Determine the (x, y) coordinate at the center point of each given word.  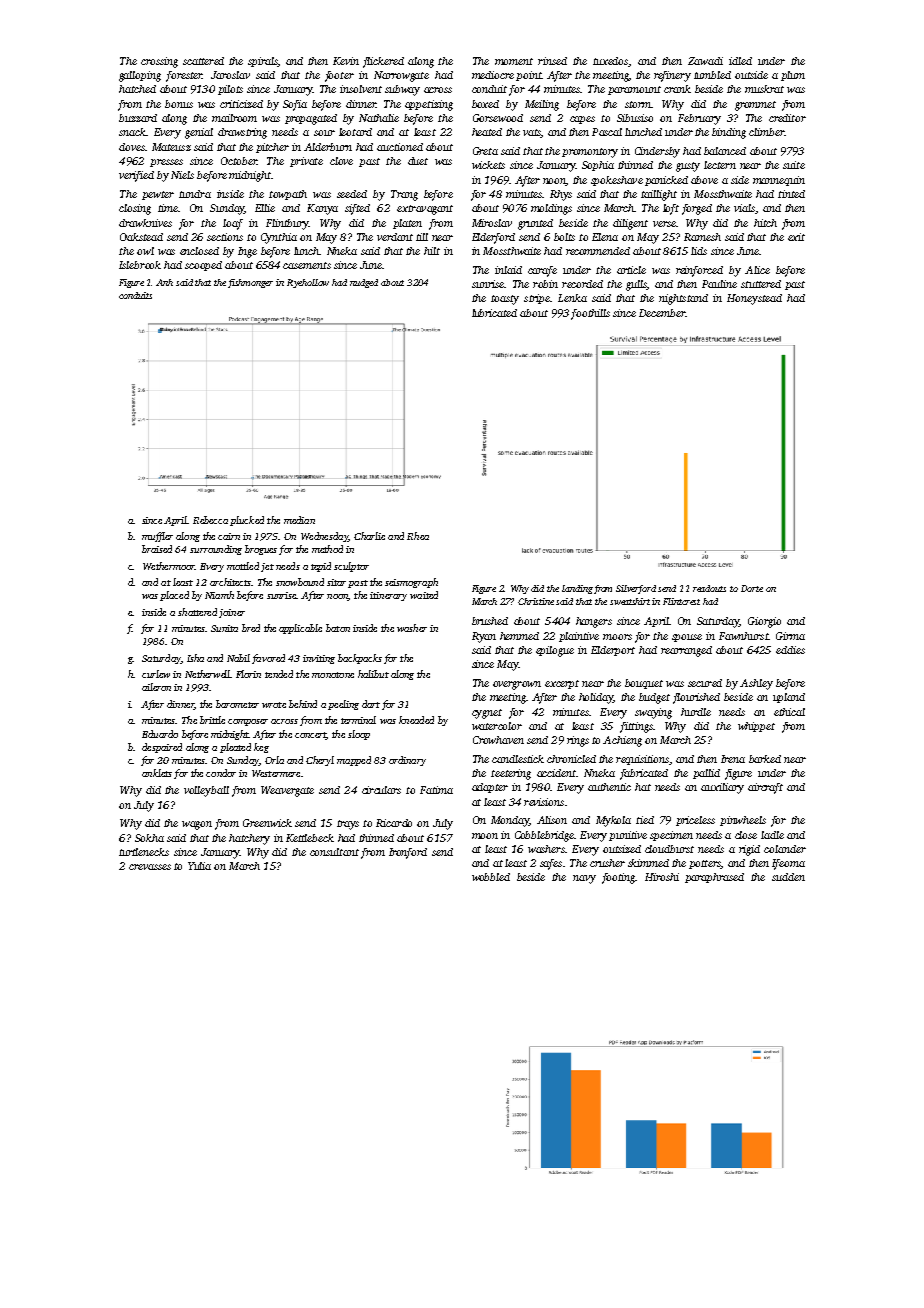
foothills (590, 314)
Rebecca (210, 520)
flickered (383, 62)
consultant (334, 852)
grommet (755, 106)
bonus (179, 104)
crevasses (150, 867)
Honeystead (754, 299)
